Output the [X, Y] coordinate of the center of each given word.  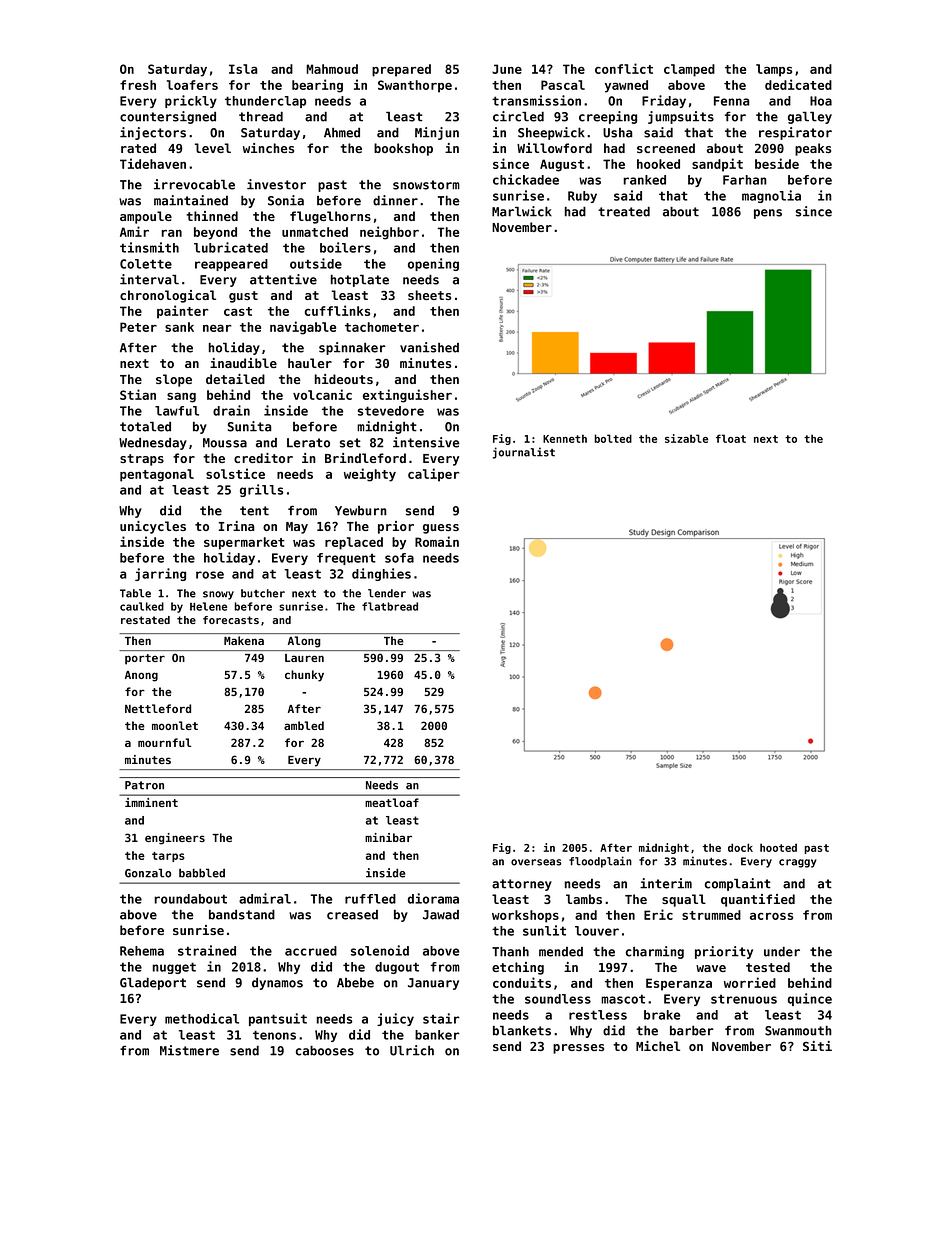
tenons [274, 1035]
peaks [813, 149]
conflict [624, 68]
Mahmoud [332, 69]
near [217, 328]
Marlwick [522, 211]
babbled [202, 873]
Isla [243, 69]
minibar [388, 837]
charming [655, 952]
